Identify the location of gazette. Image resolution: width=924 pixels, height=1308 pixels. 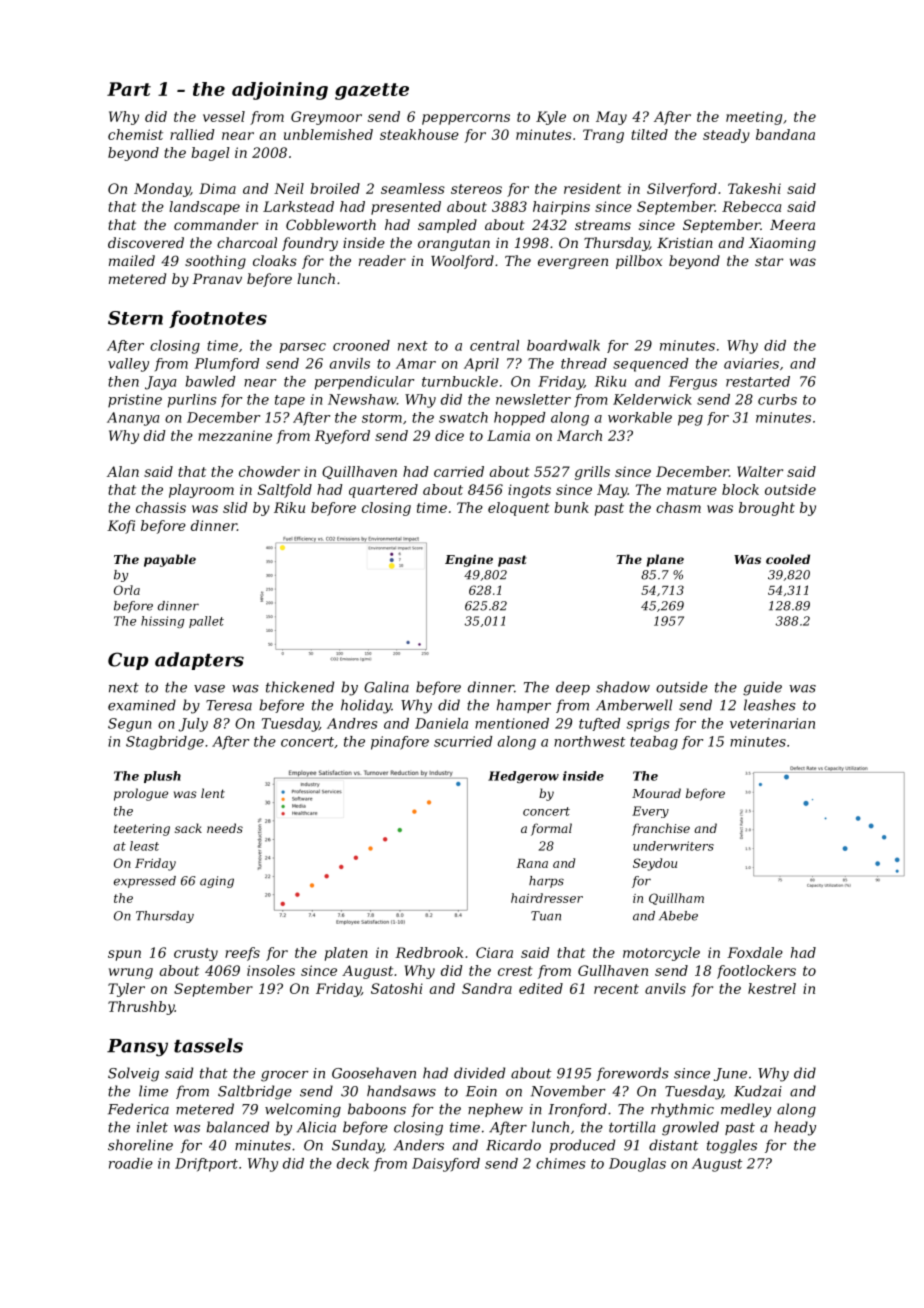
(372, 91).
